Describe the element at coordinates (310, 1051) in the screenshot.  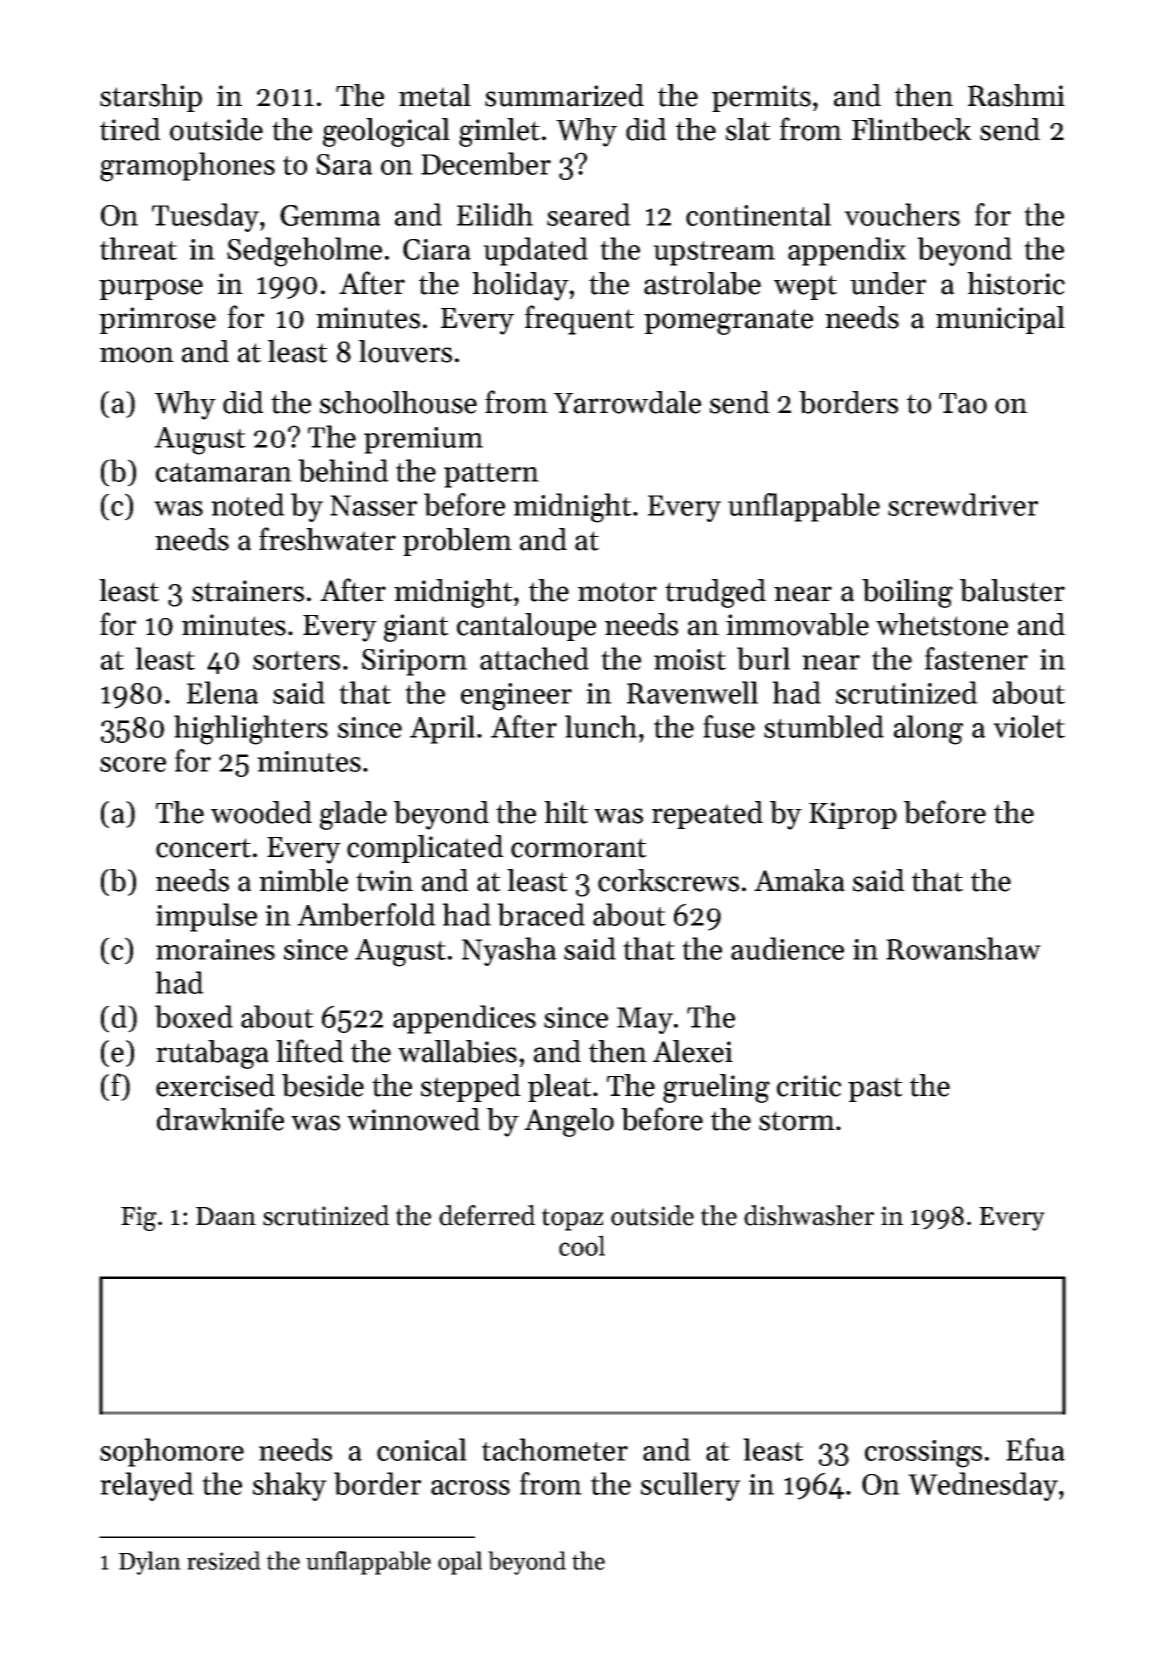
I see `lifted` at that location.
